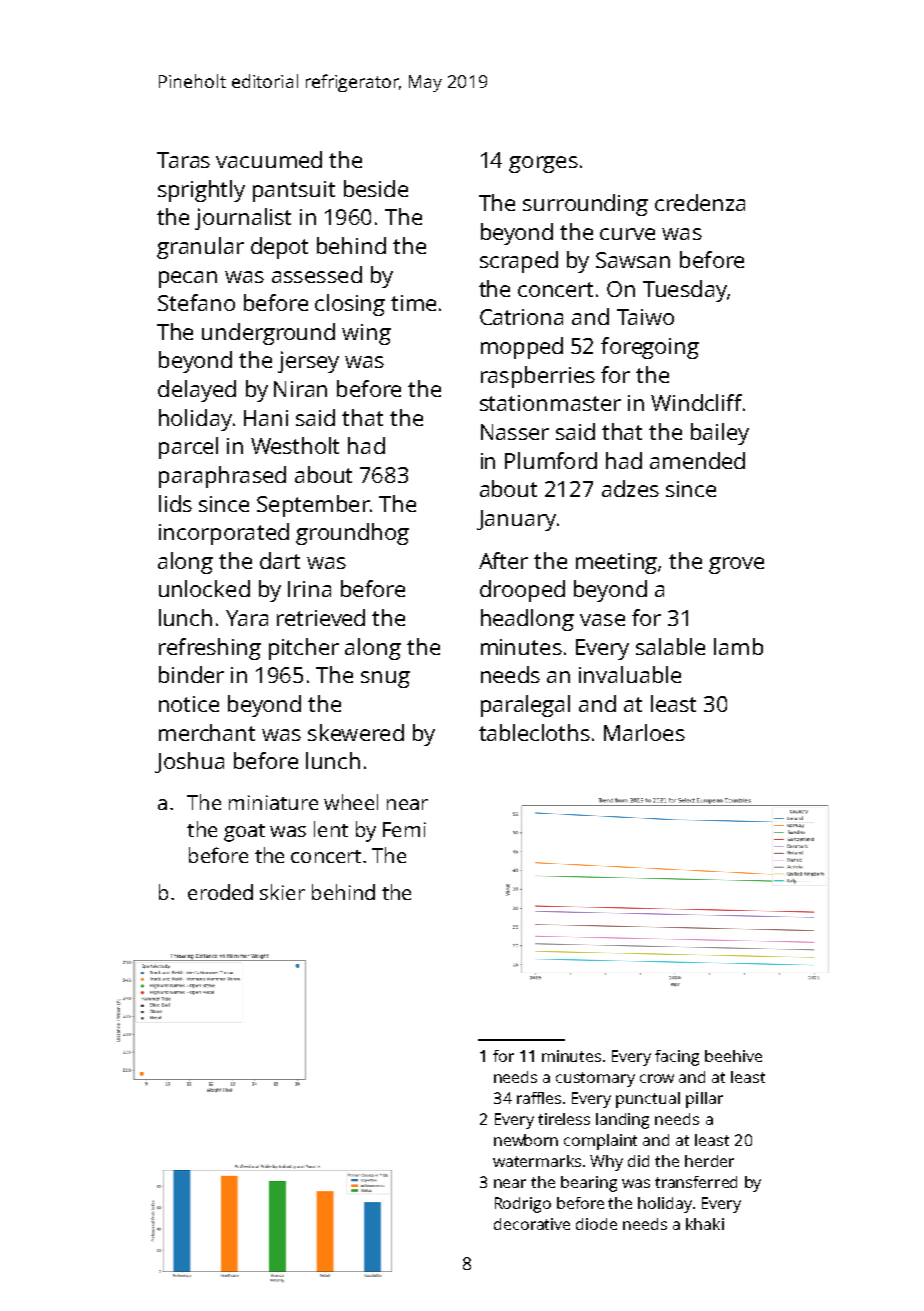 Image resolution: width=924 pixels, height=1311 pixels. Describe the element at coordinates (700, 202) in the document. I see `credenza` at that location.
